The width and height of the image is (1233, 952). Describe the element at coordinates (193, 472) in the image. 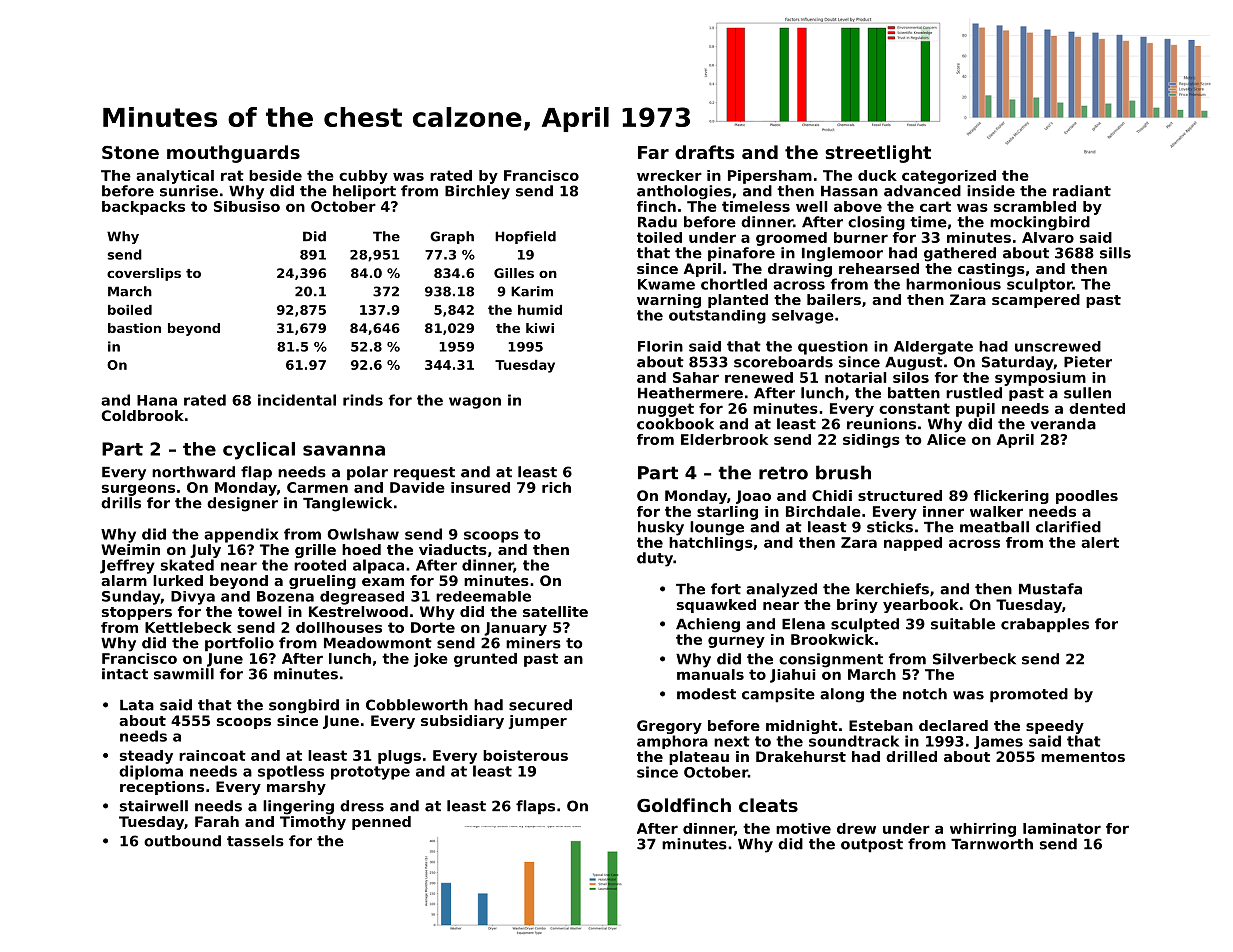

I see `northward` at that location.
